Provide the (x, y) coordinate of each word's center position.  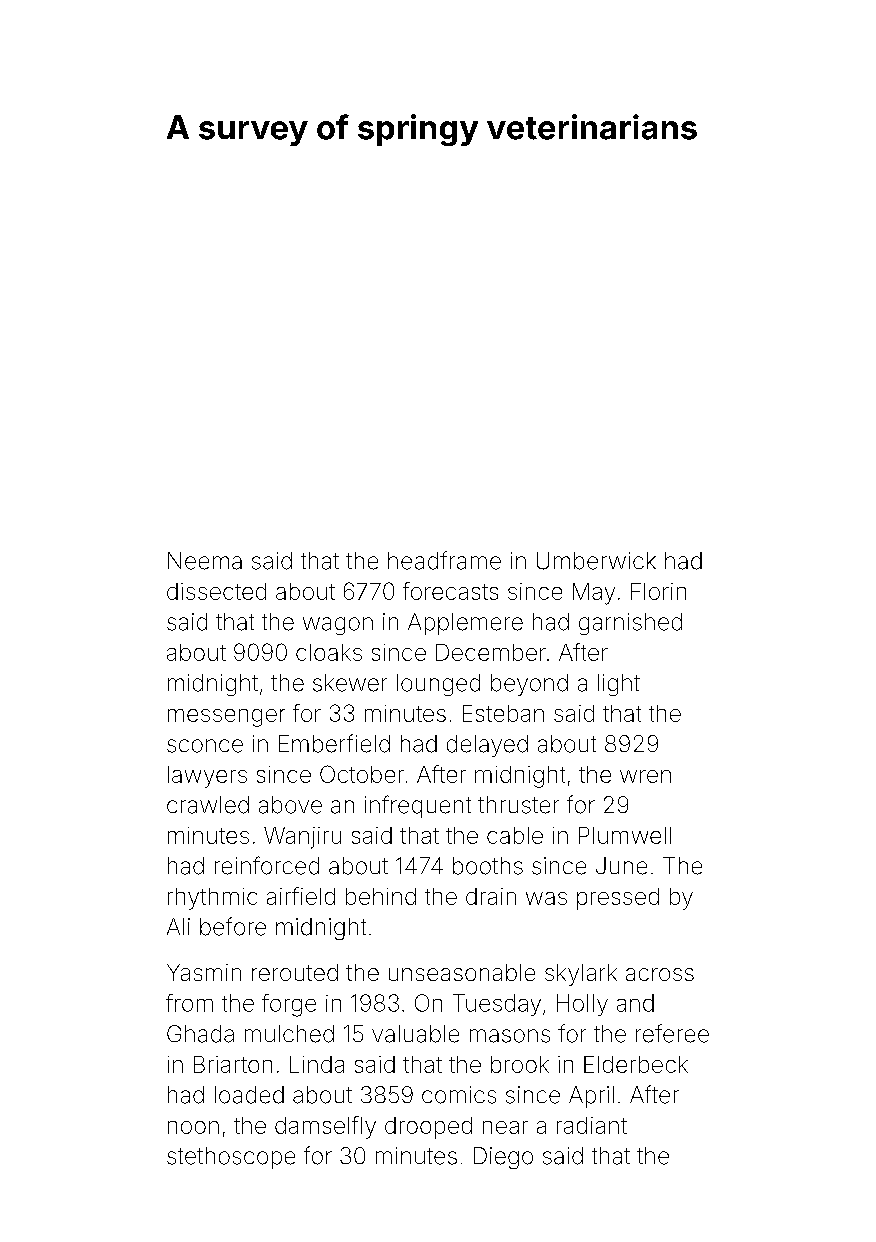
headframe (444, 560)
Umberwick (596, 561)
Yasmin (204, 972)
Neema (205, 561)
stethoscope (231, 1158)
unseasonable (462, 972)
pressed (618, 899)
